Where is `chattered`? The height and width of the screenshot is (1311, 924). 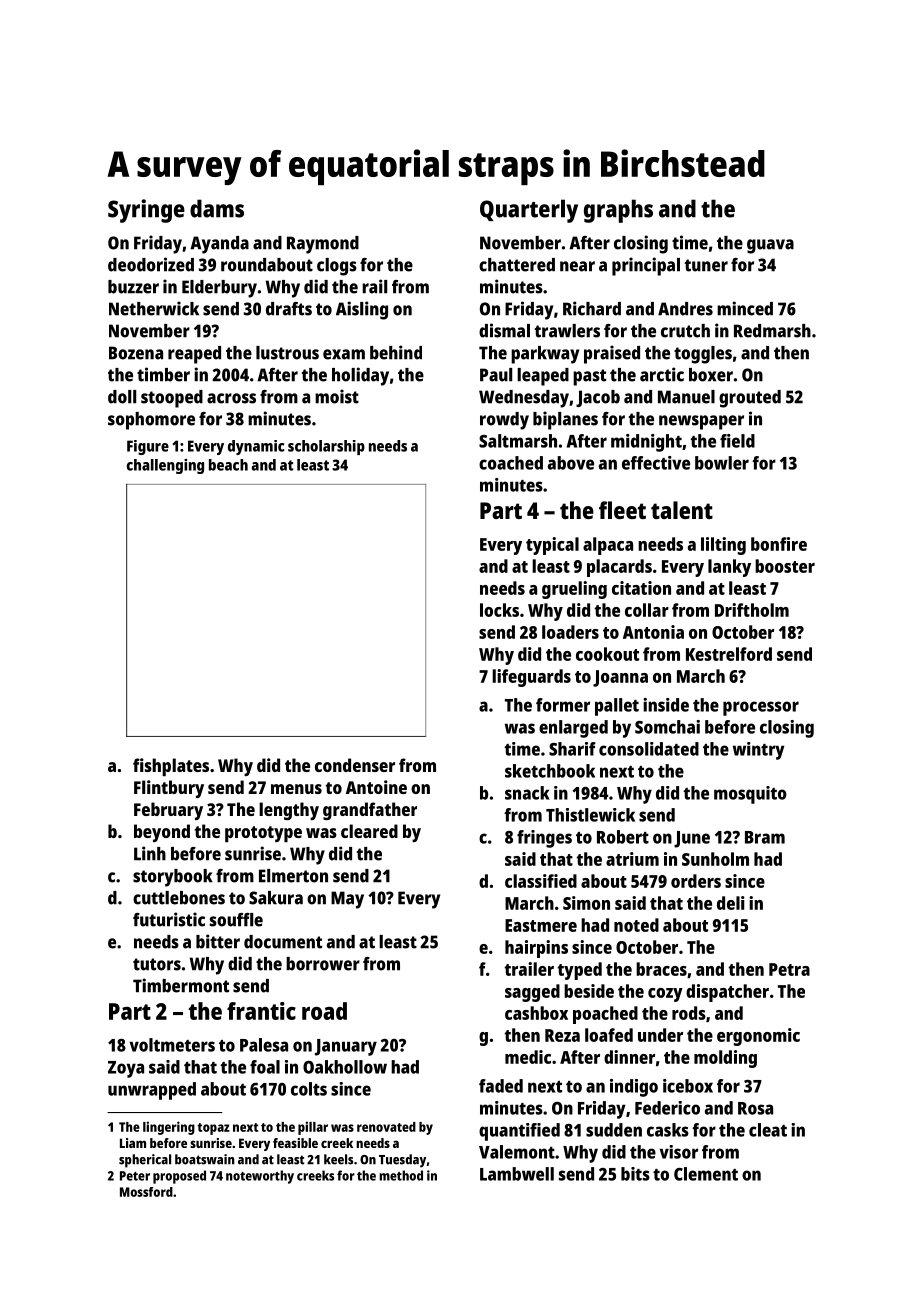
chattered is located at coordinates (517, 265).
